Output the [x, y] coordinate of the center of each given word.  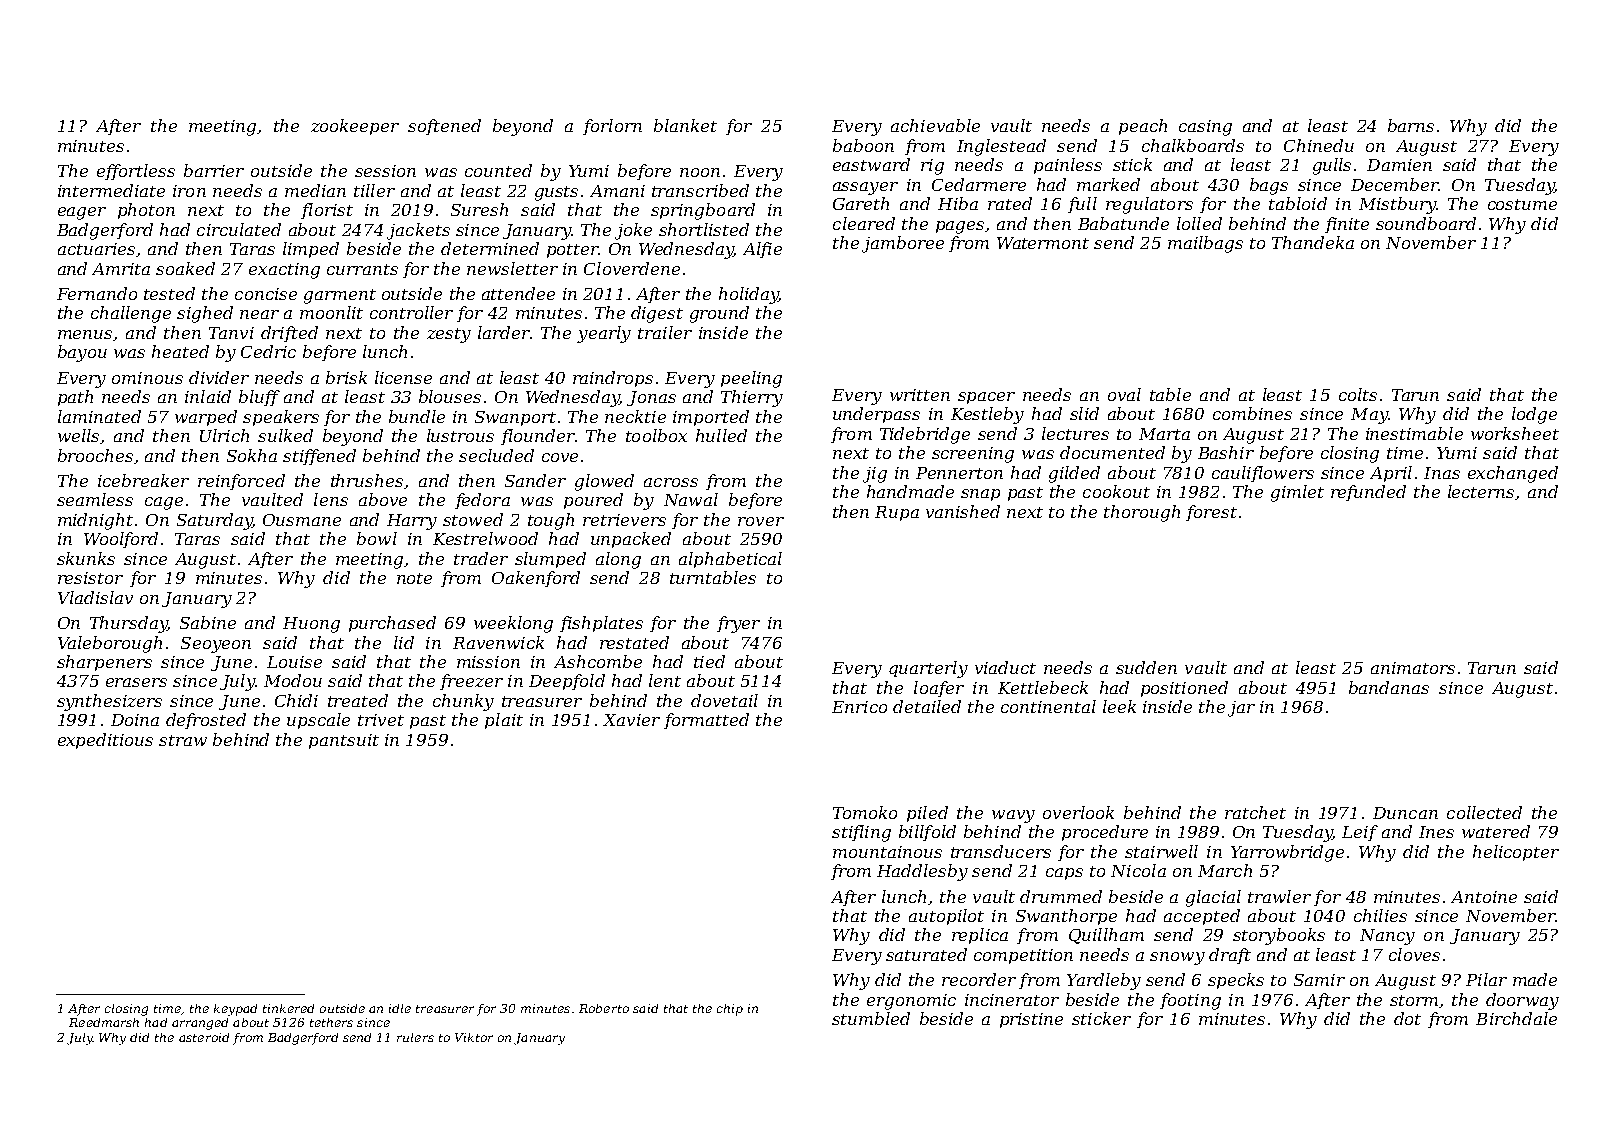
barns [1411, 125]
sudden [1146, 667]
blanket [685, 125]
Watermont [1043, 243]
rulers [415, 1037]
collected [1484, 812]
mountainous [887, 852]
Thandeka [1313, 242]
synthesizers [109, 702]
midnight [95, 521]
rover [761, 521]
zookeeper [355, 127]
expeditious [105, 741]
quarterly [928, 669]
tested [169, 293]
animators [1413, 668]
